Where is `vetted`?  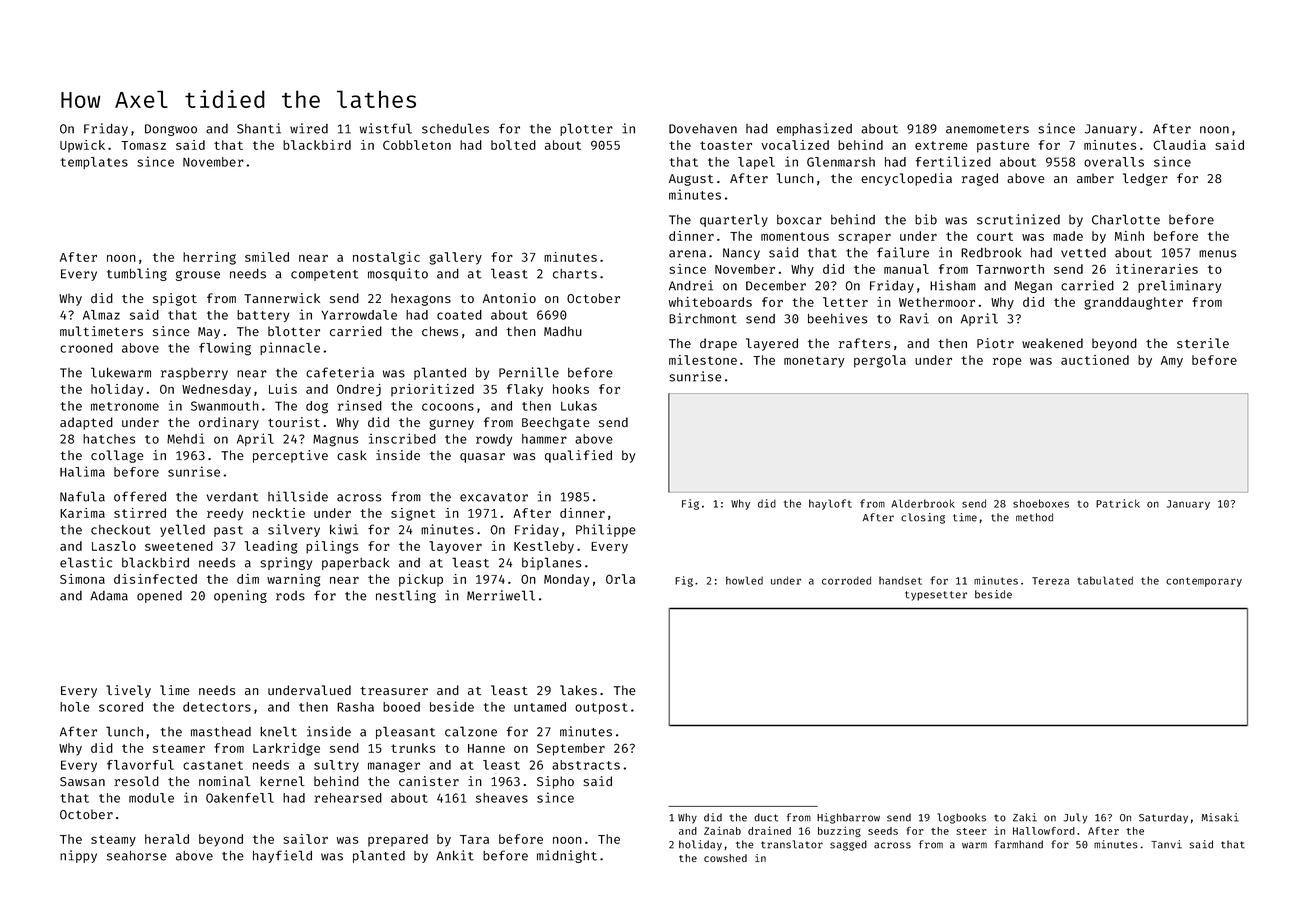 vetted is located at coordinates (1083, 253).
